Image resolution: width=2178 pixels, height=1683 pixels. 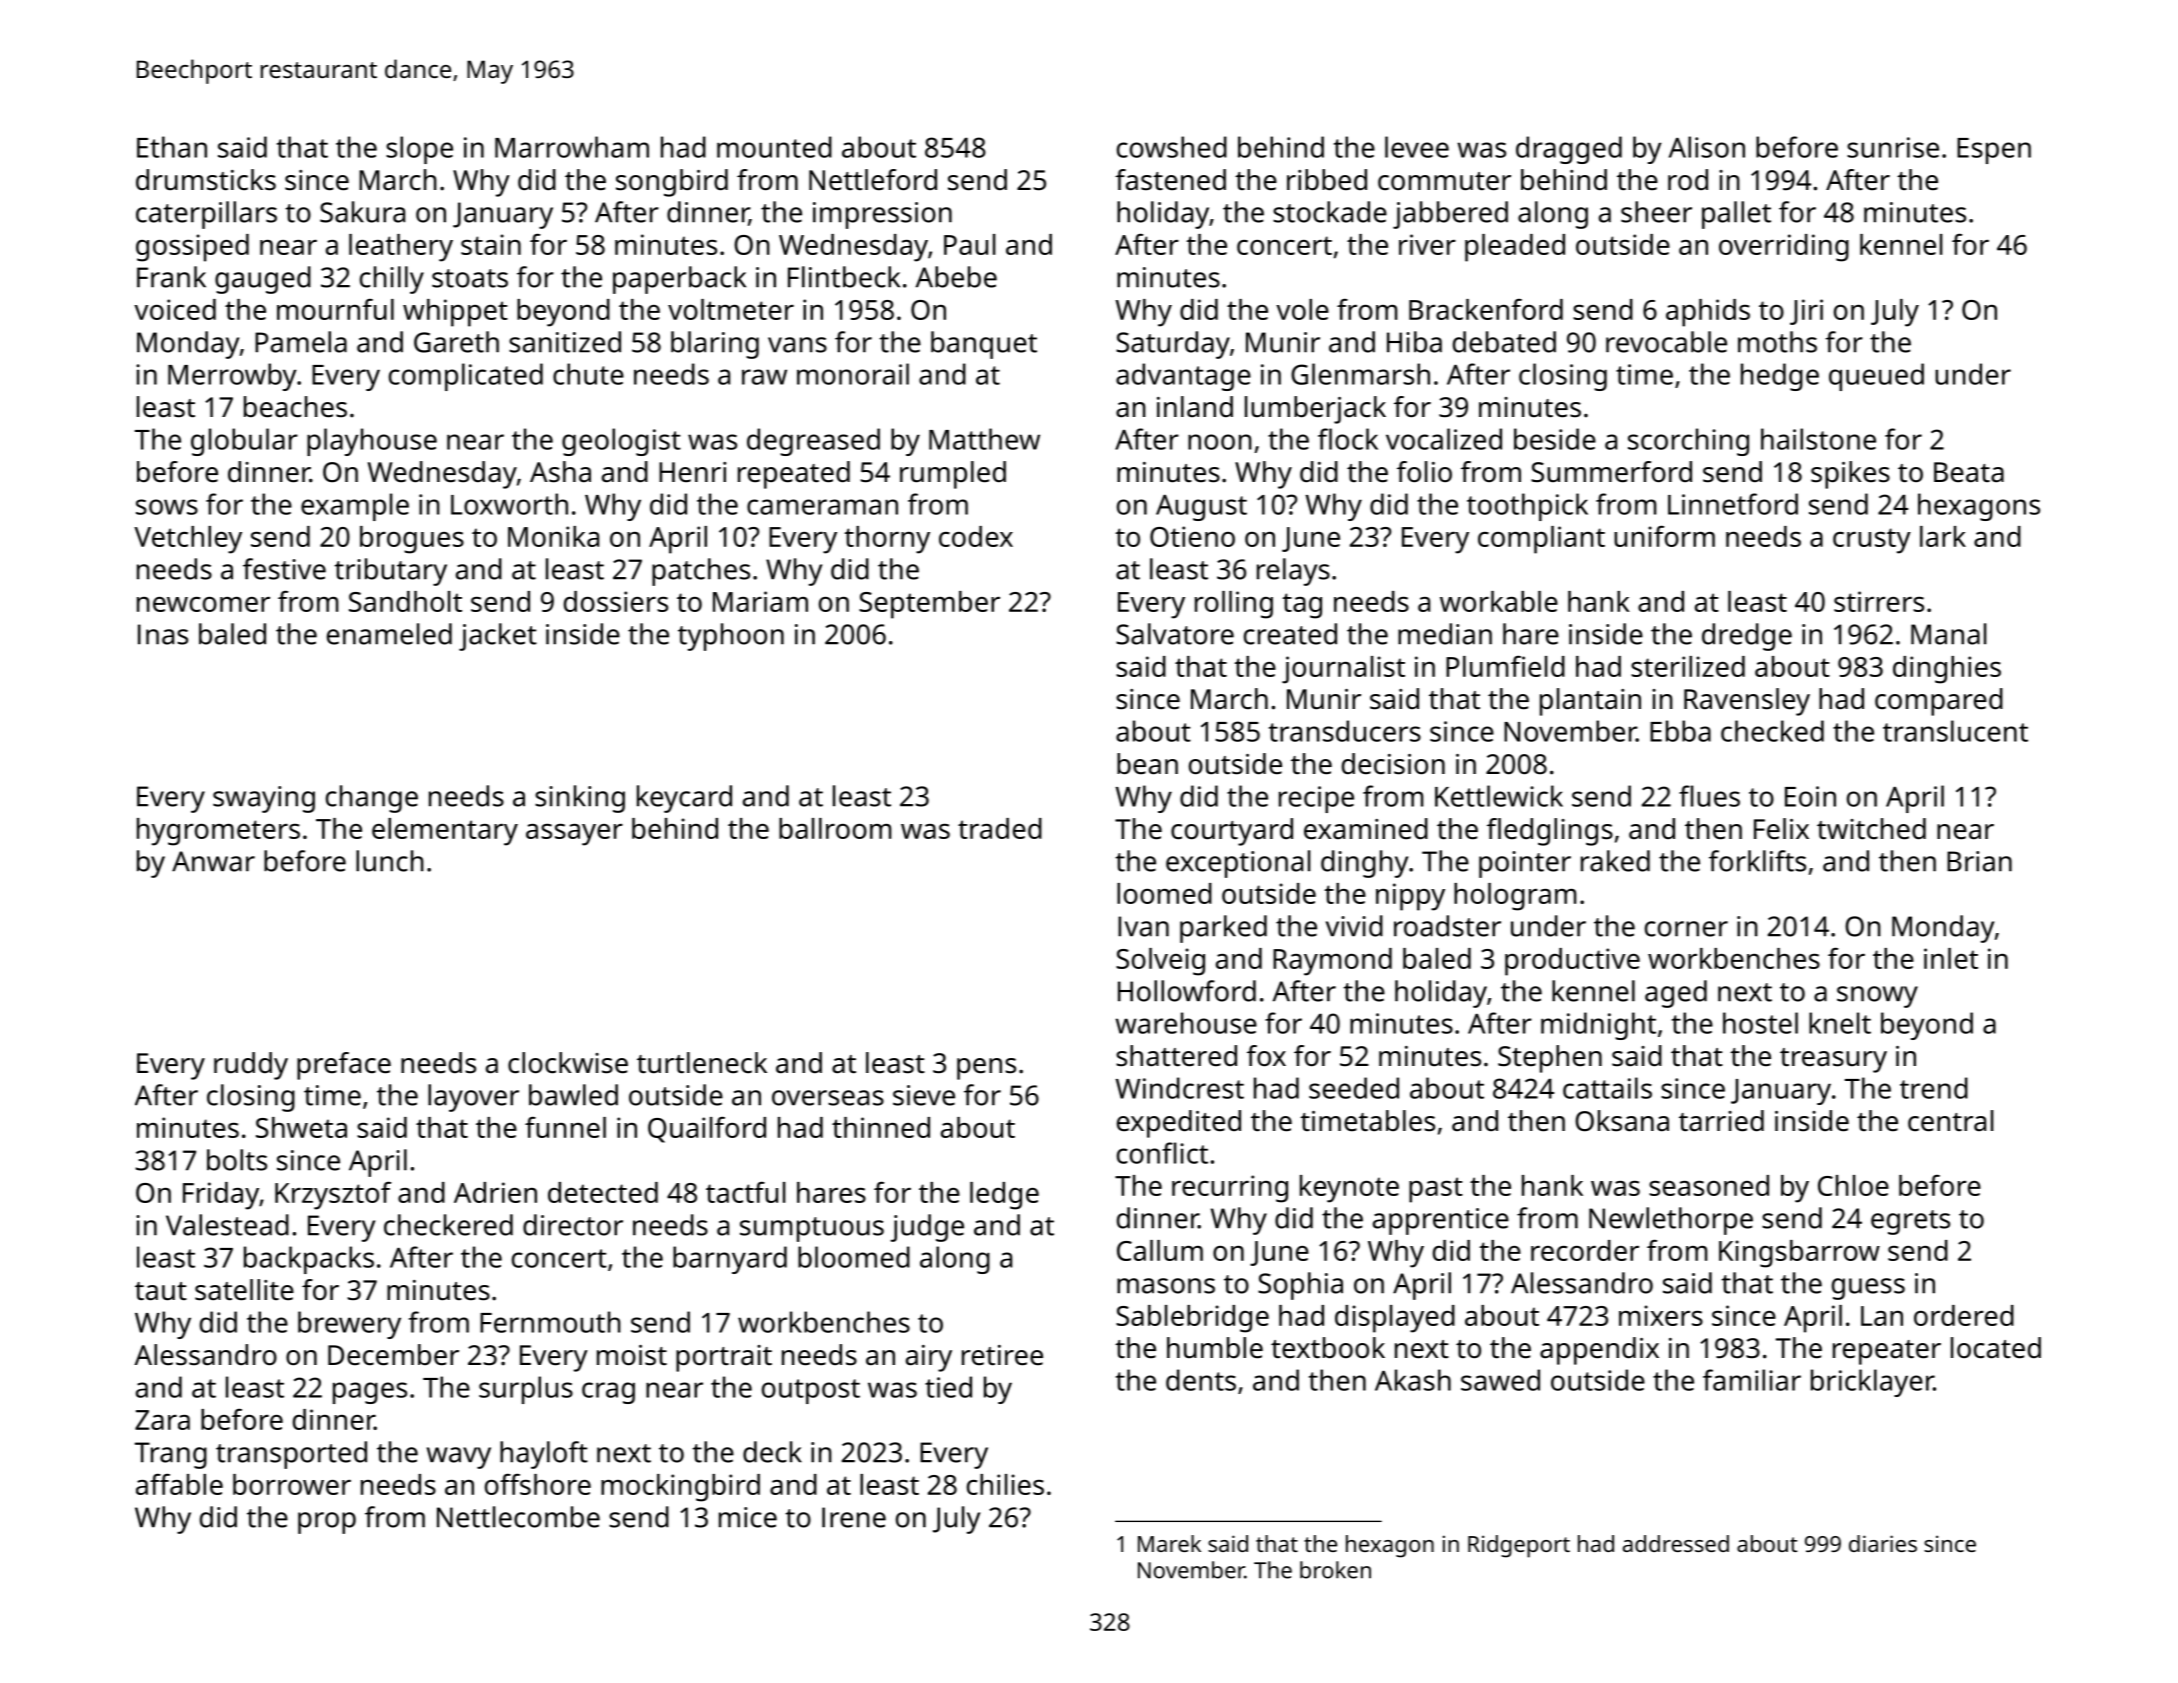 I want to click on Kettlewick, so click(x=1499, y=796).
